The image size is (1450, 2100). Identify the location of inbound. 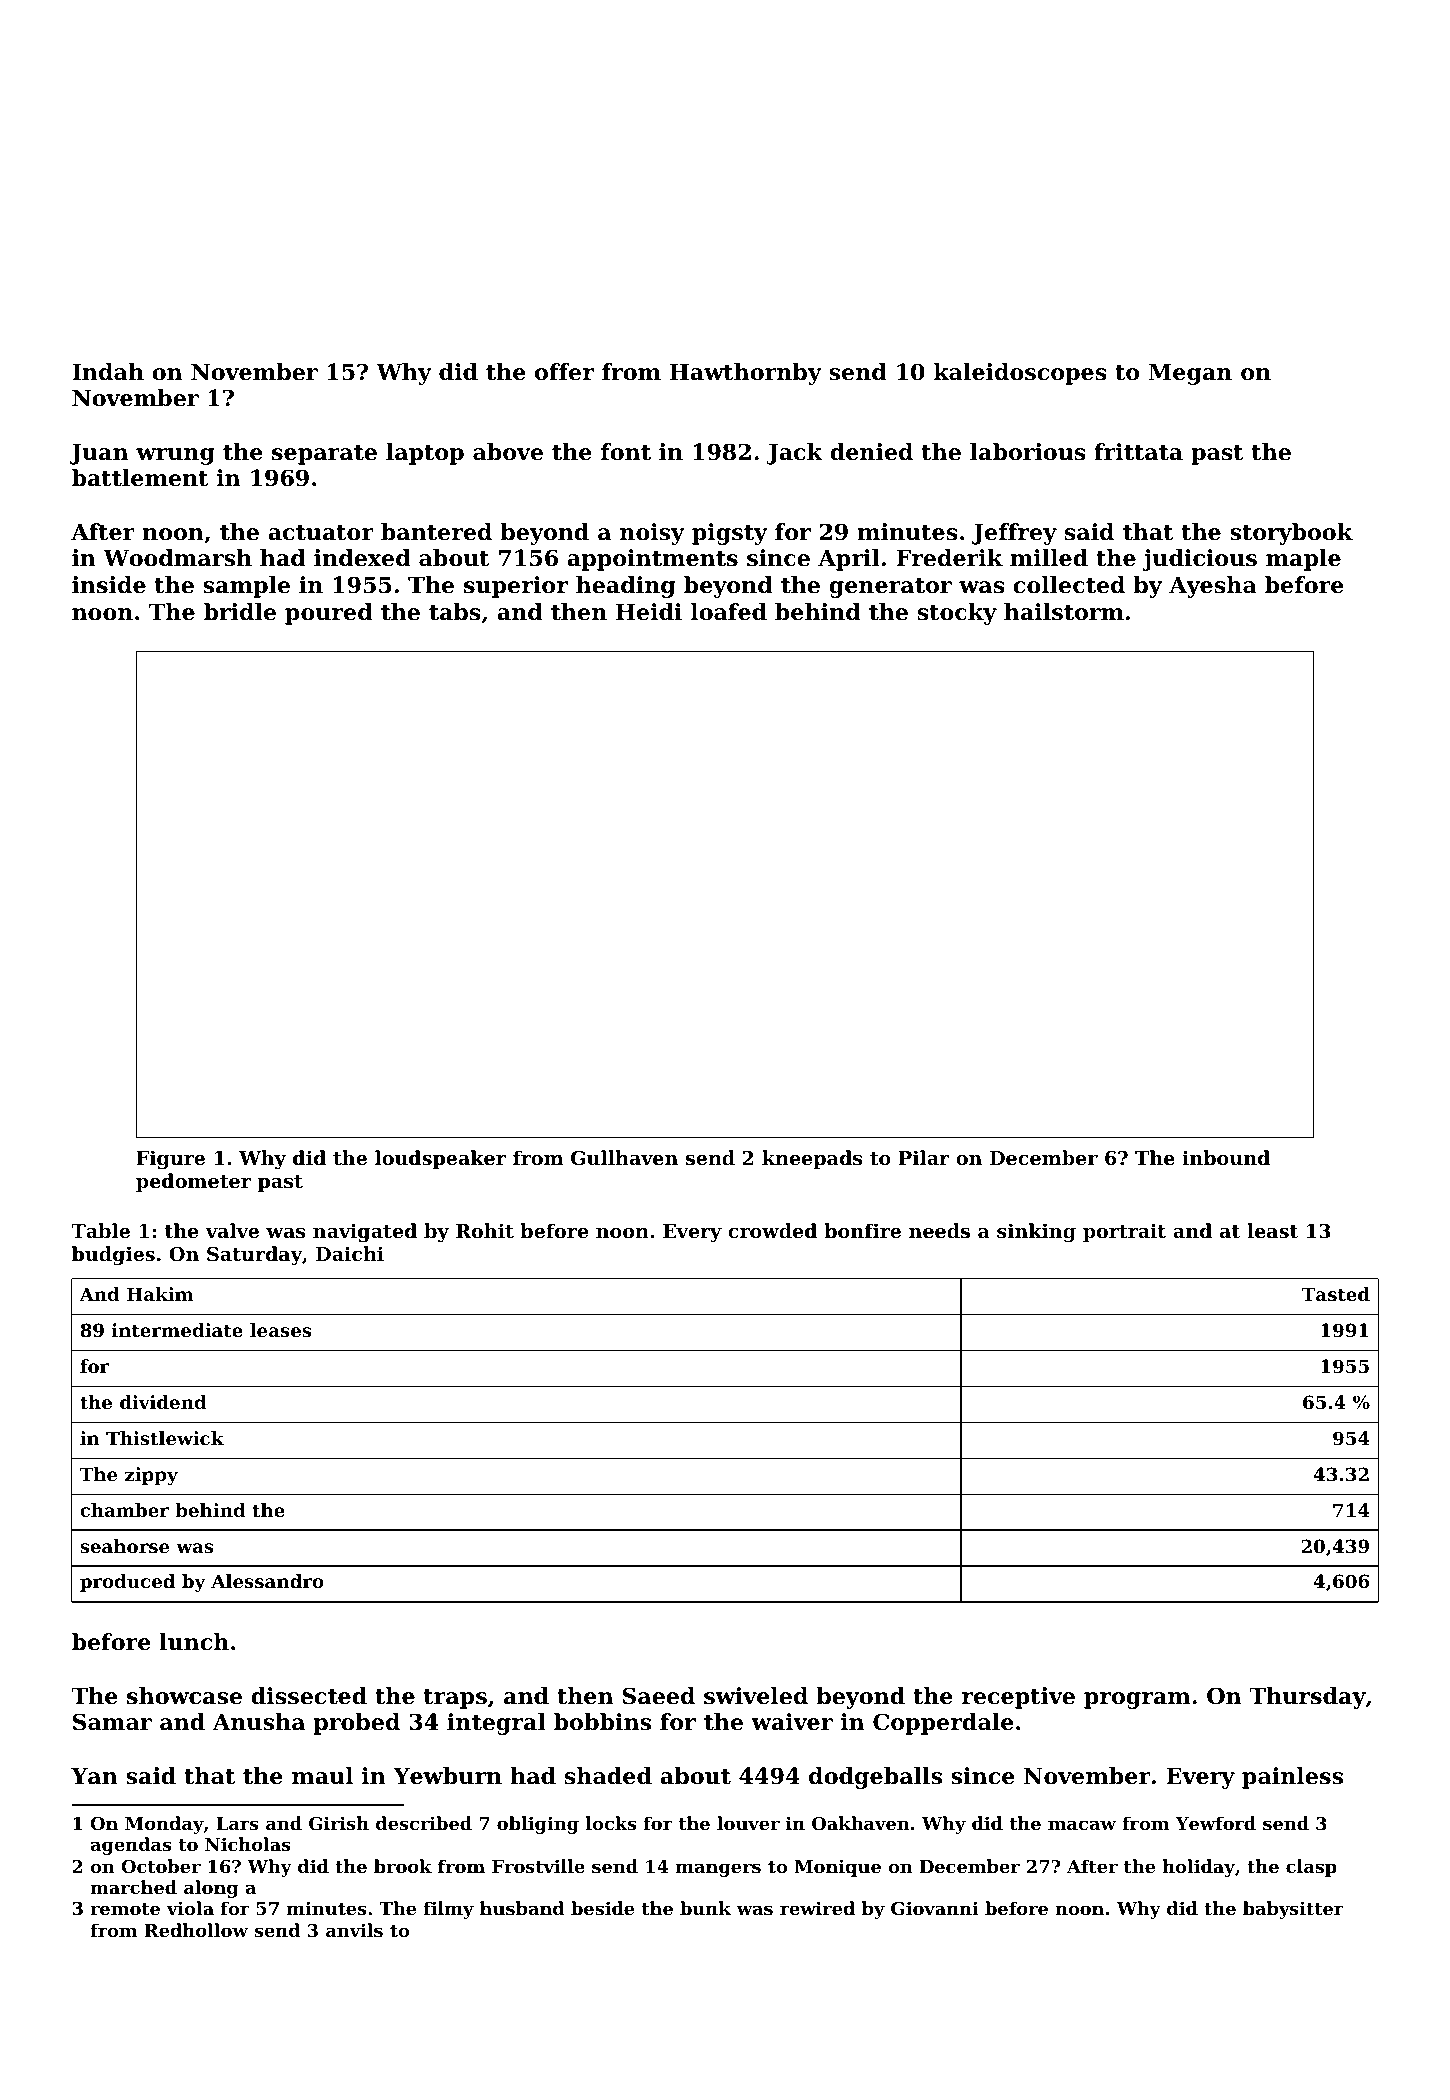
(1226, 1157).
